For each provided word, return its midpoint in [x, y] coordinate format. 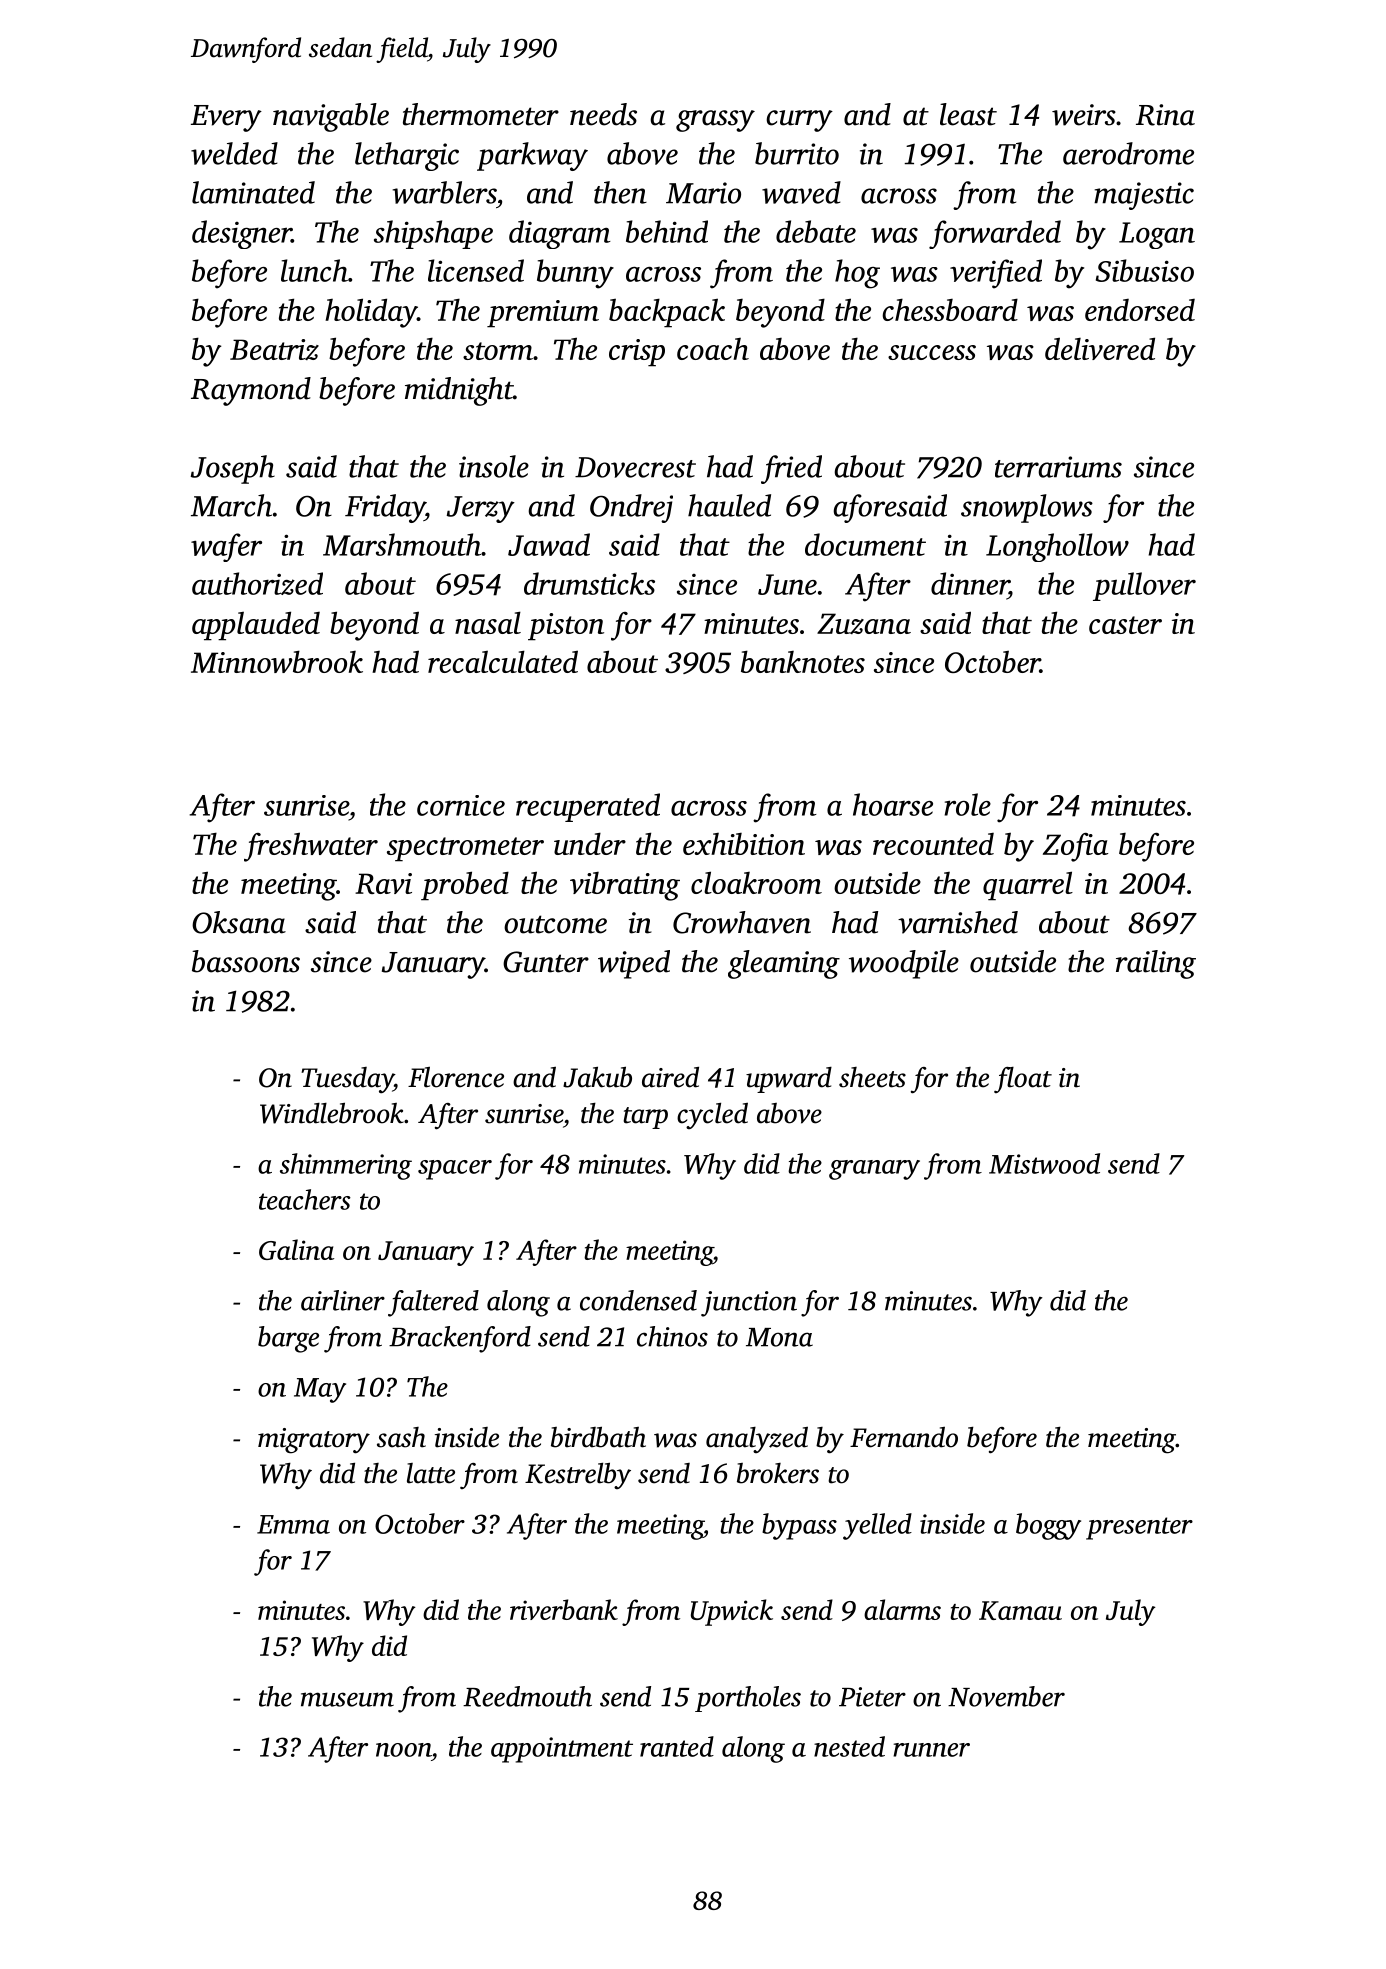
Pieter [872, 1697]
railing [1156, 964]
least [968, 114]
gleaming [784, 964]
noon [403, 1750]
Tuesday [347, 1080]
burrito [797, 153]
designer [242, 234]
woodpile [904, 964]
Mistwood [1044, 1163]
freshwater [311, 847]
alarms [902, 1609]
